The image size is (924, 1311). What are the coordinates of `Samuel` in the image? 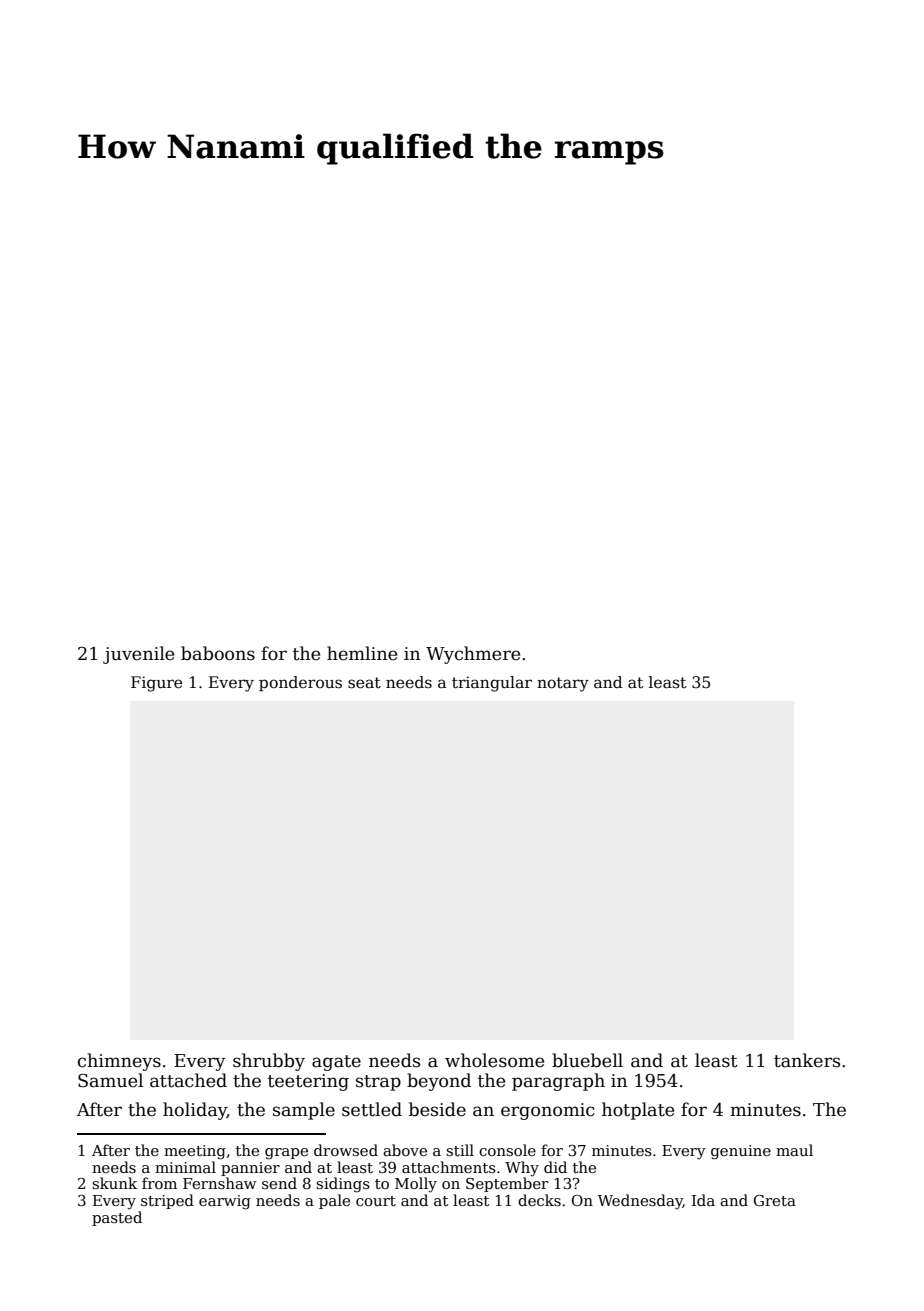 It's located at (110, 1080).
